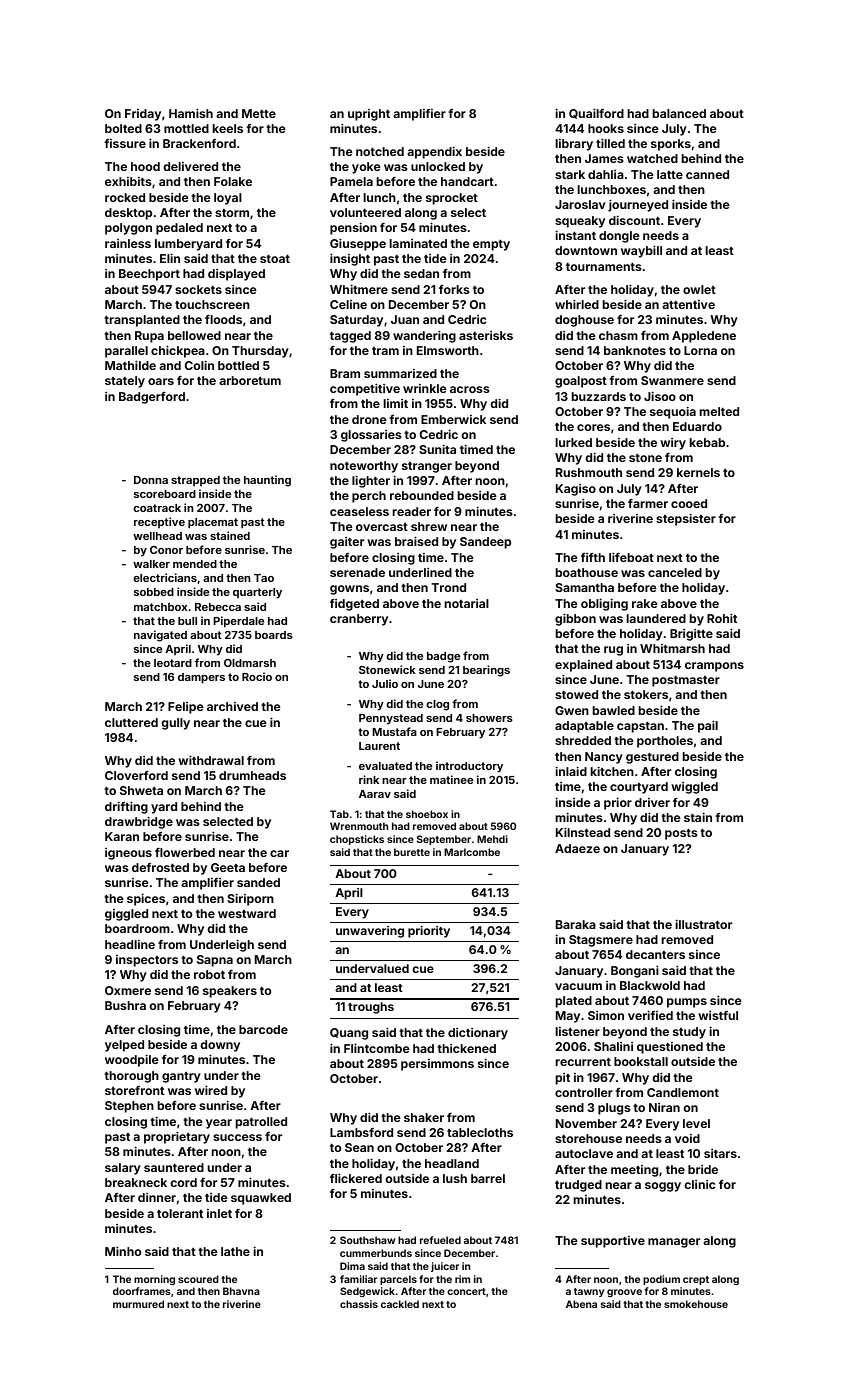 This screenshot has height=1400, width=849. What do you see at coordinates (232, 213) in the screenshot?
I see `storm` at bounding box center [232, 213].
